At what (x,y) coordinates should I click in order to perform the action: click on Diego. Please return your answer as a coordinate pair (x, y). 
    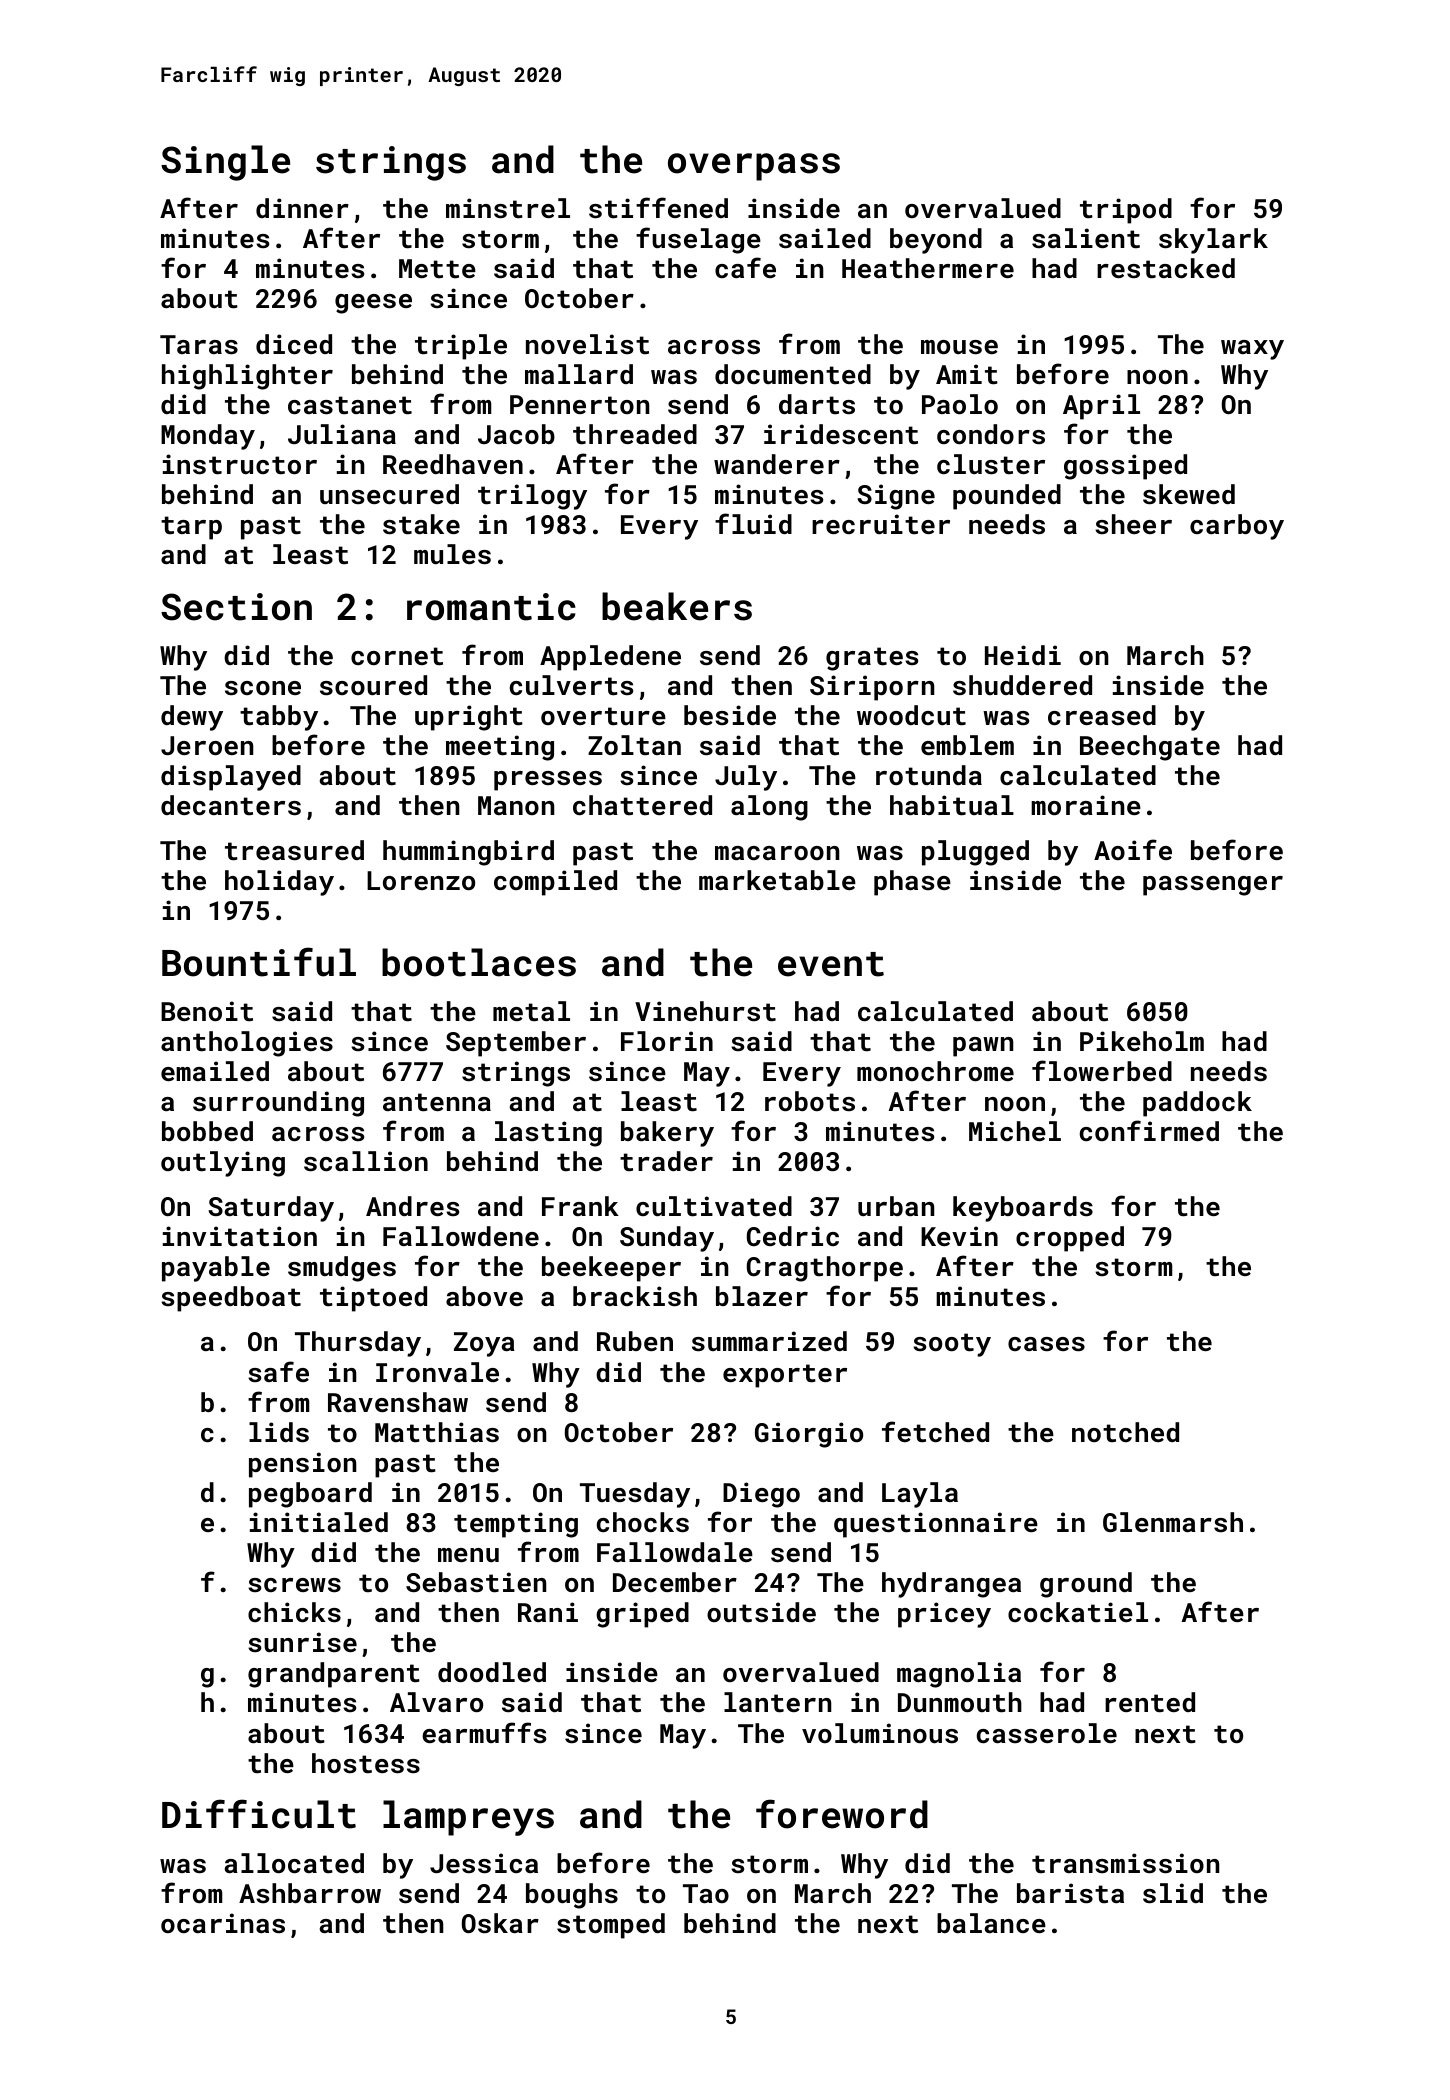
    Looking at the image, I should click on (761, 1495).
